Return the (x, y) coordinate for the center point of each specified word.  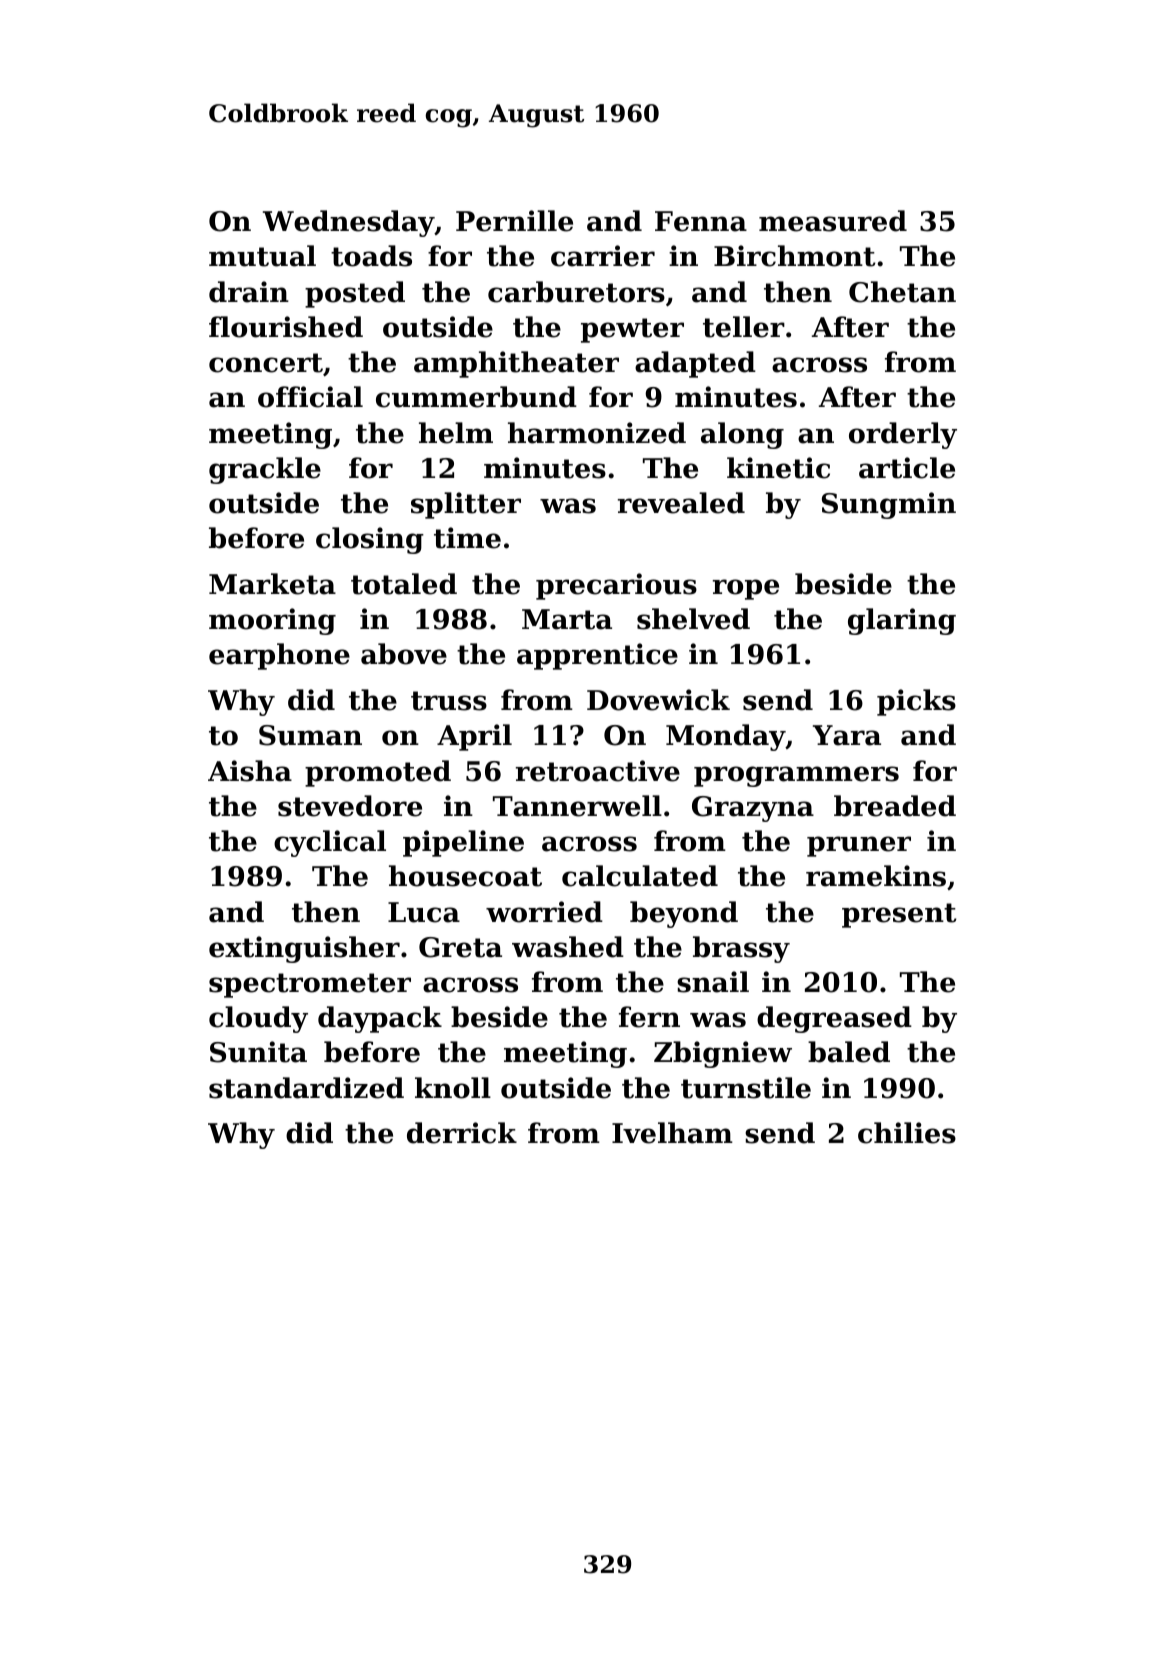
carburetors (576, 292)
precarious (616, 586)
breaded (895, 806)
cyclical (330, 843)
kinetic (778, 468)
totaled (404, 584)
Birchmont (794, 256)
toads (371, 256)
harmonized (597, 433)
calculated (640, 876)
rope (746, 589)
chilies (907, 1133)
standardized (306, 1088)
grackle (265, 470)
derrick (462, 1133)
